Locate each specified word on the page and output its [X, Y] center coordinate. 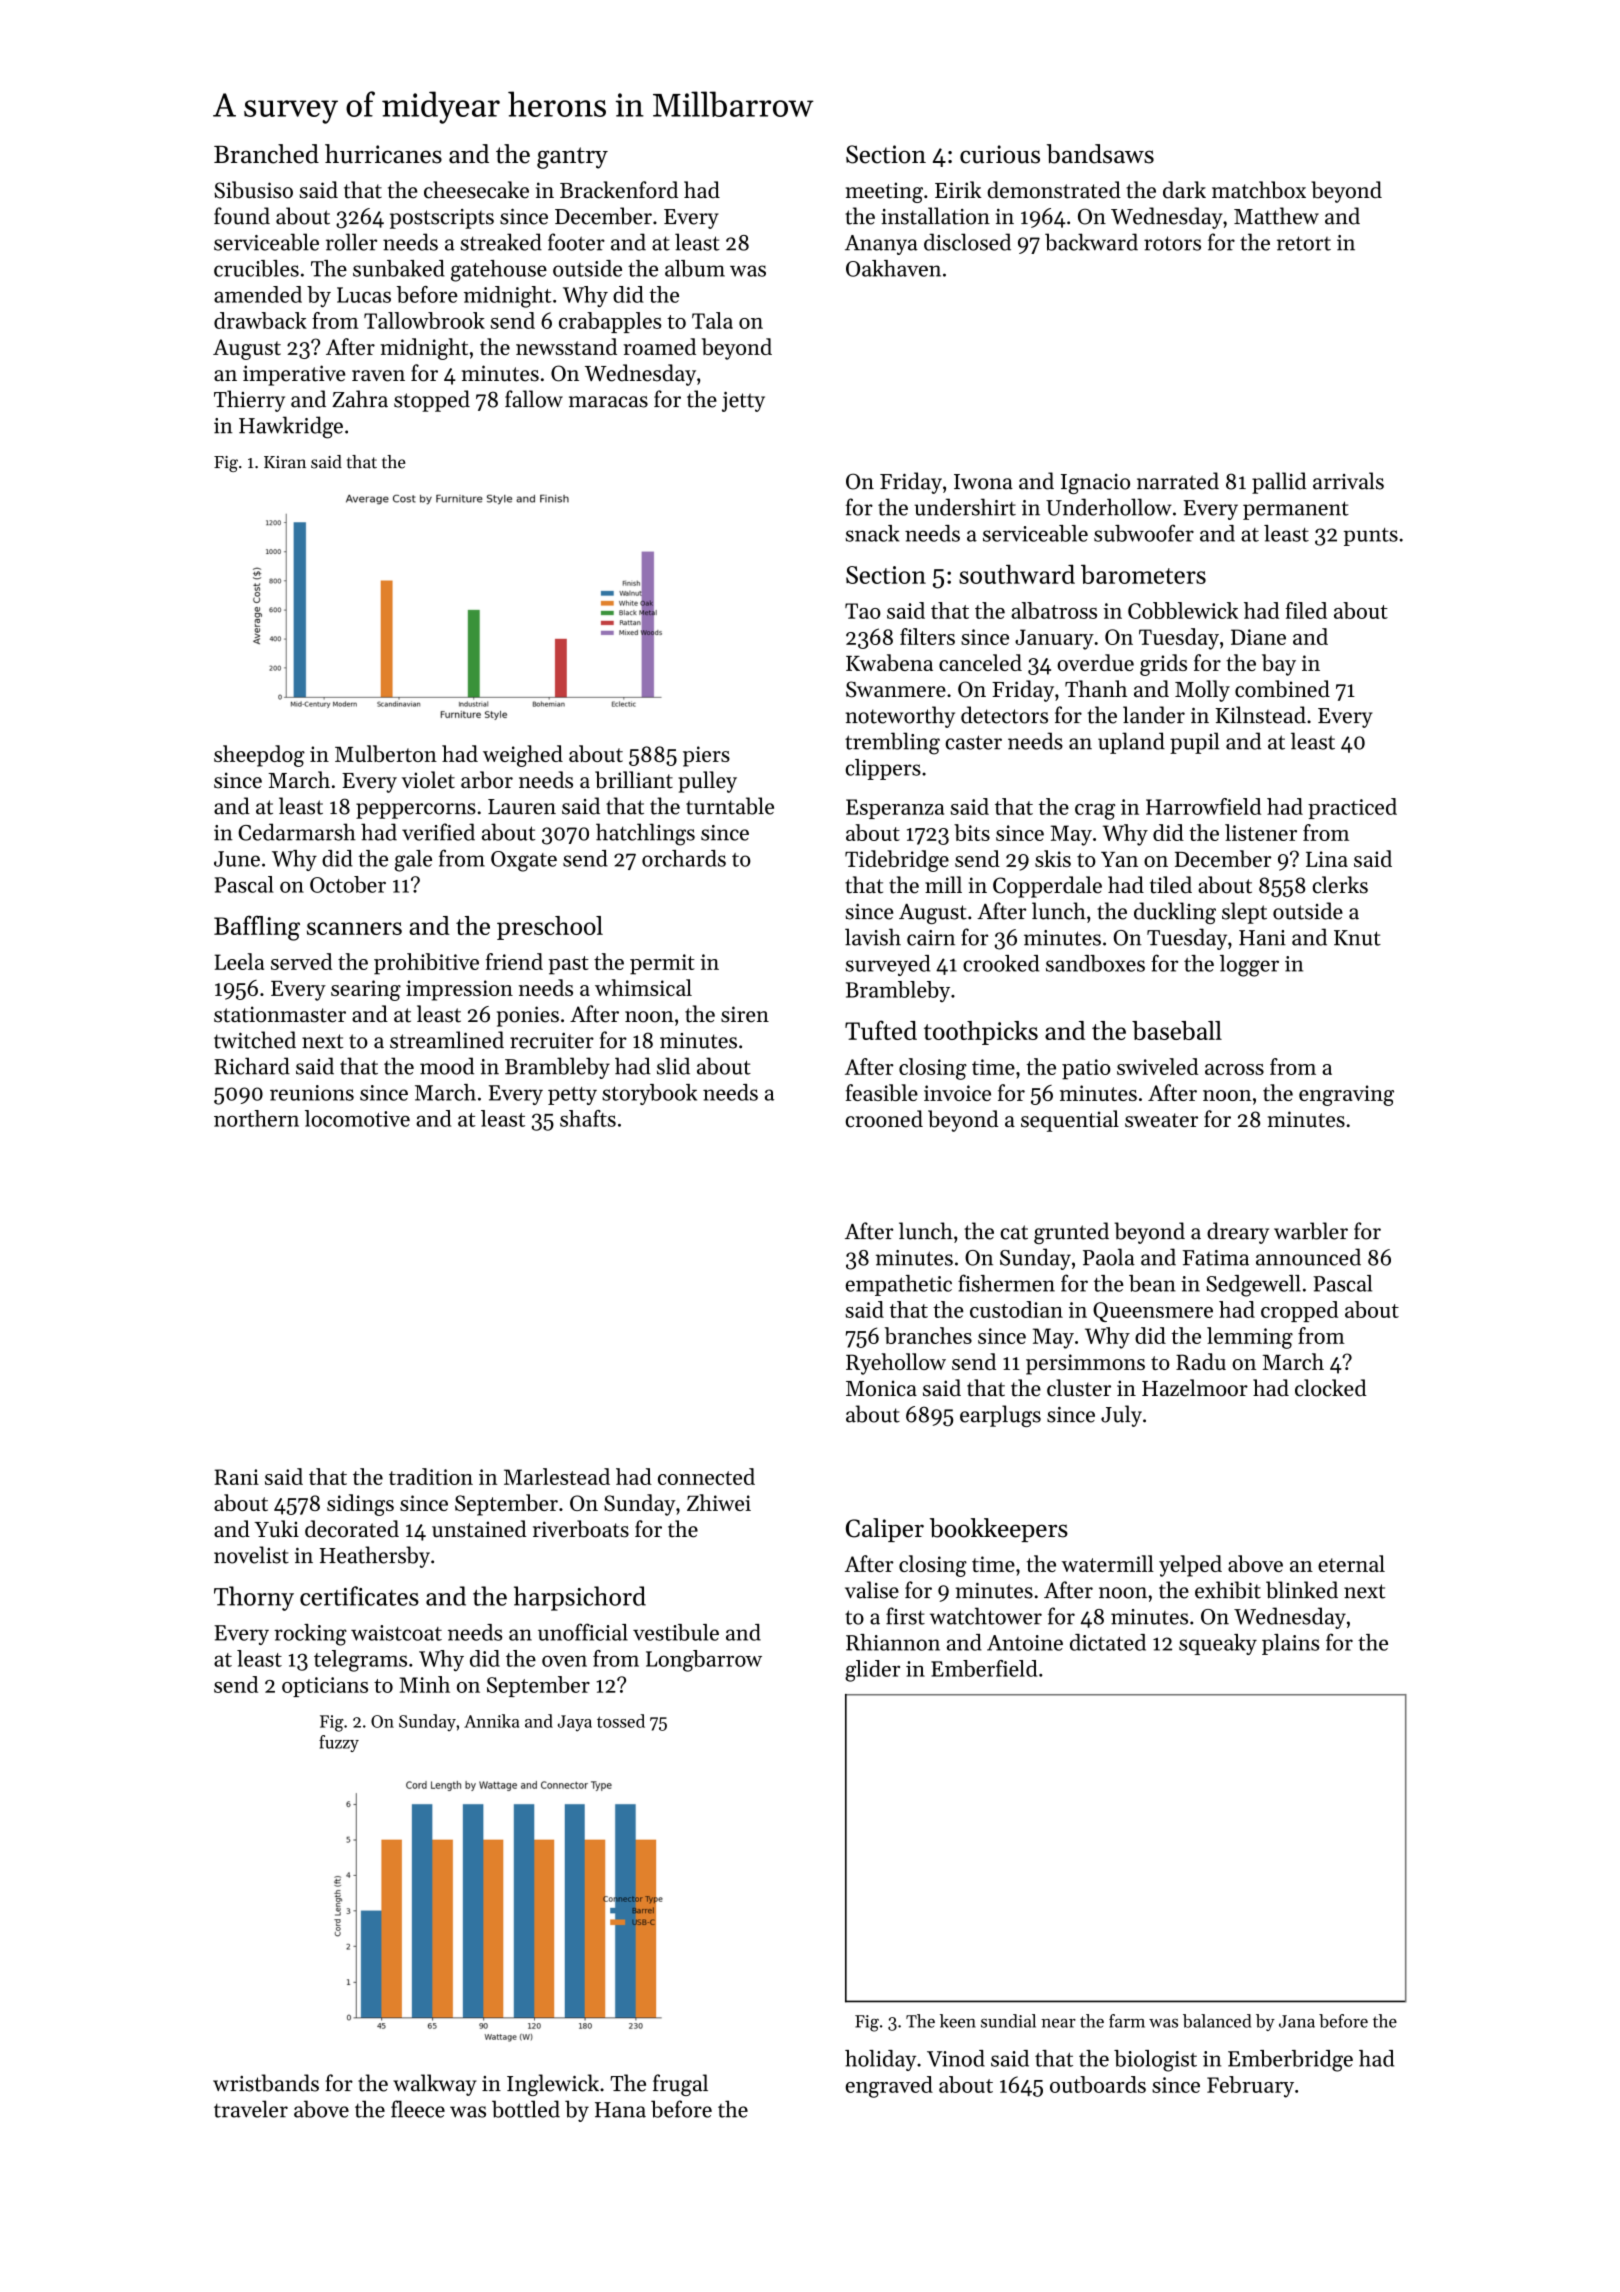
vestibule [676, 1632]
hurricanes [383, 154]
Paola [1109, 1257]
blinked [1302, 1590]
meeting [884, 192]
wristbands [266, 2083]
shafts [588, 1118]
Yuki [276, 1529]
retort [1304, 243]
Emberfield [984, 1668]
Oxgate [524, 861]
